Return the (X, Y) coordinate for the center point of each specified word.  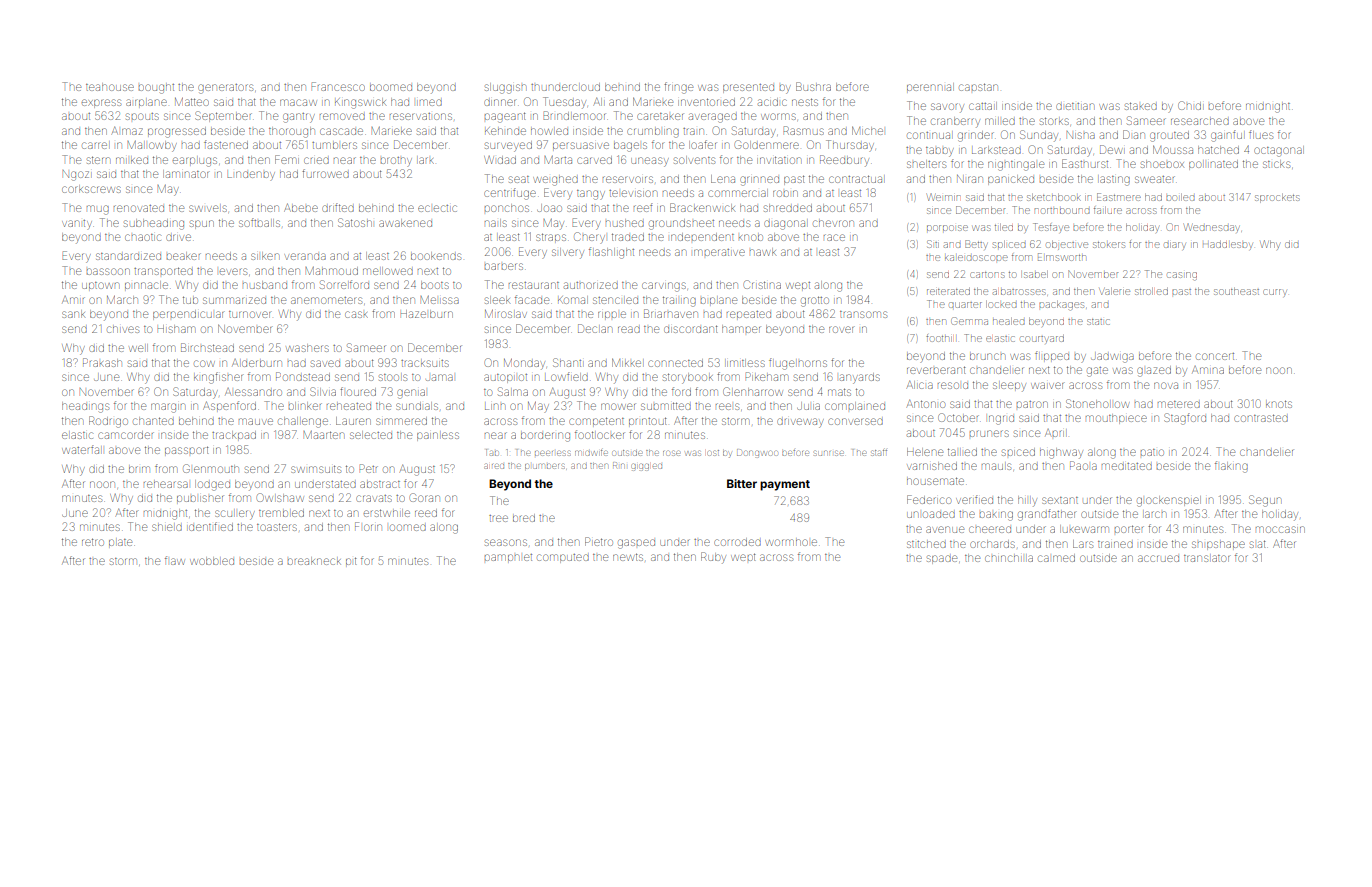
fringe (678, 88)
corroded (737, 542)
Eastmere (1119, 197)
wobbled (212, 561)
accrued (1158, 558)
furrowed (325, 173)
